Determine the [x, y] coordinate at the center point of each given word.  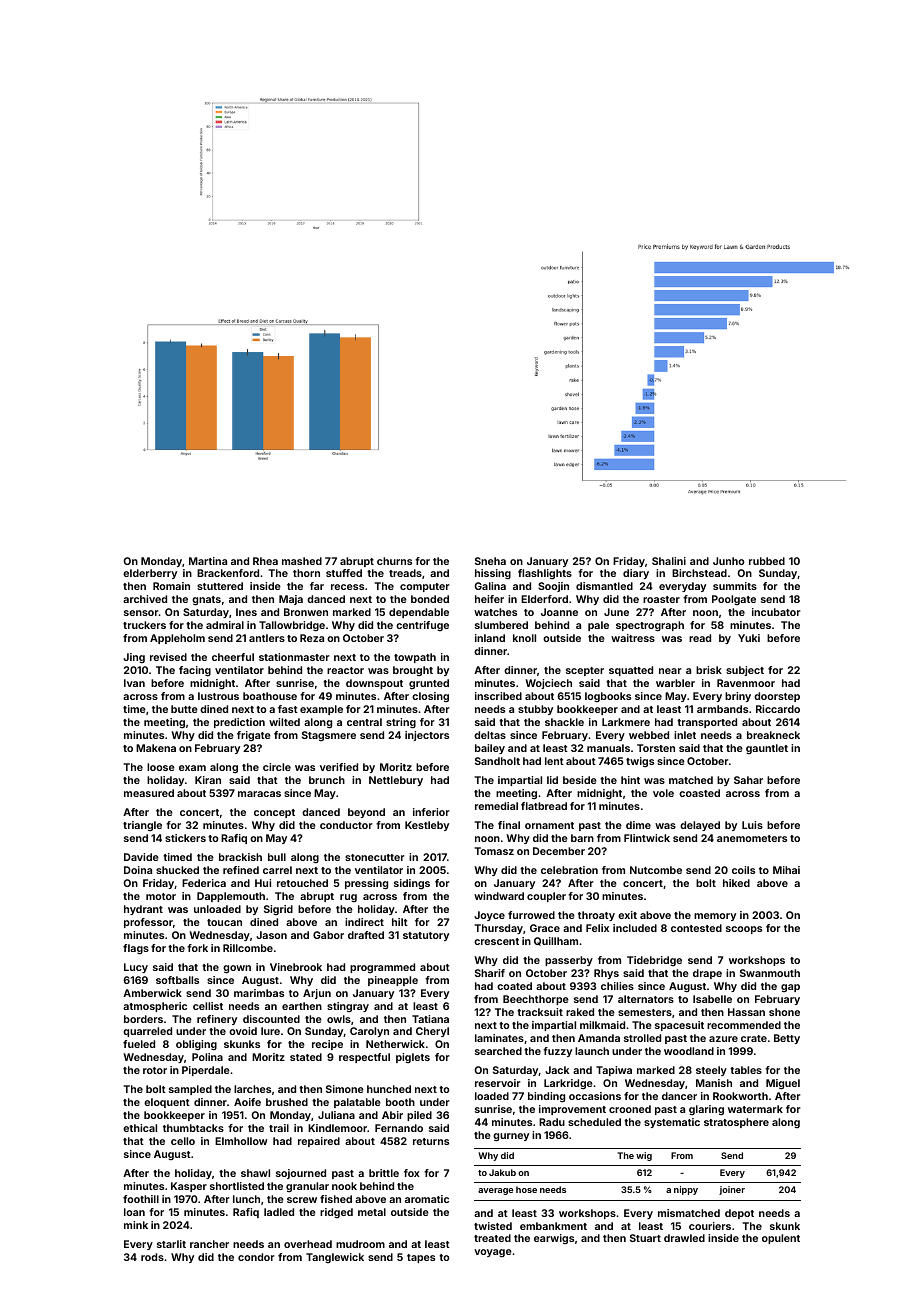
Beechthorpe [536, 1000]
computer [425, 587]
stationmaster [294, 657]
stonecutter [375, 857]
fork [197, 948]
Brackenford [228, 573]
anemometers [752, 838]
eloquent [167, 1103]
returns [431, 1141]
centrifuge [422, 626]
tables [746, 1070]
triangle [142, 826]
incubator [776, 612]
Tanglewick [335, 1258]
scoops [744, 930]
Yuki [749, 638]
